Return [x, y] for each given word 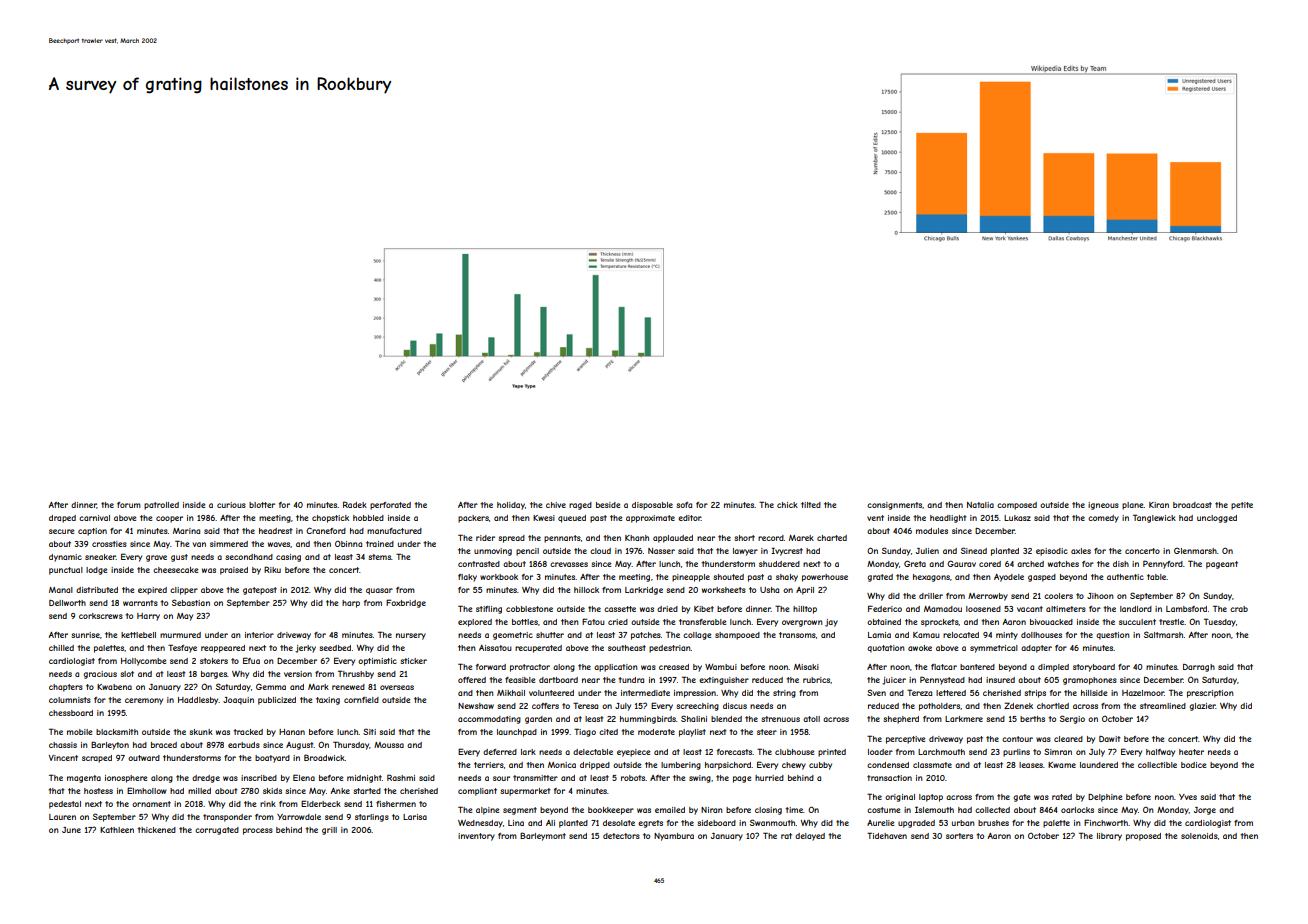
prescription [1210, 694]
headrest [276, 531]
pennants [562, 539]
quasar [379, 591]
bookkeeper [611, 811]
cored [990, 564]
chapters [66, 688]
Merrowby [988, 597]
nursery [411, 636]
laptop [931, 798]
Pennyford [1163, 564]
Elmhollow [147, 790]
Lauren [62, 817]
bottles [525, 622]
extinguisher [724, 681]
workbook [499, 577]
